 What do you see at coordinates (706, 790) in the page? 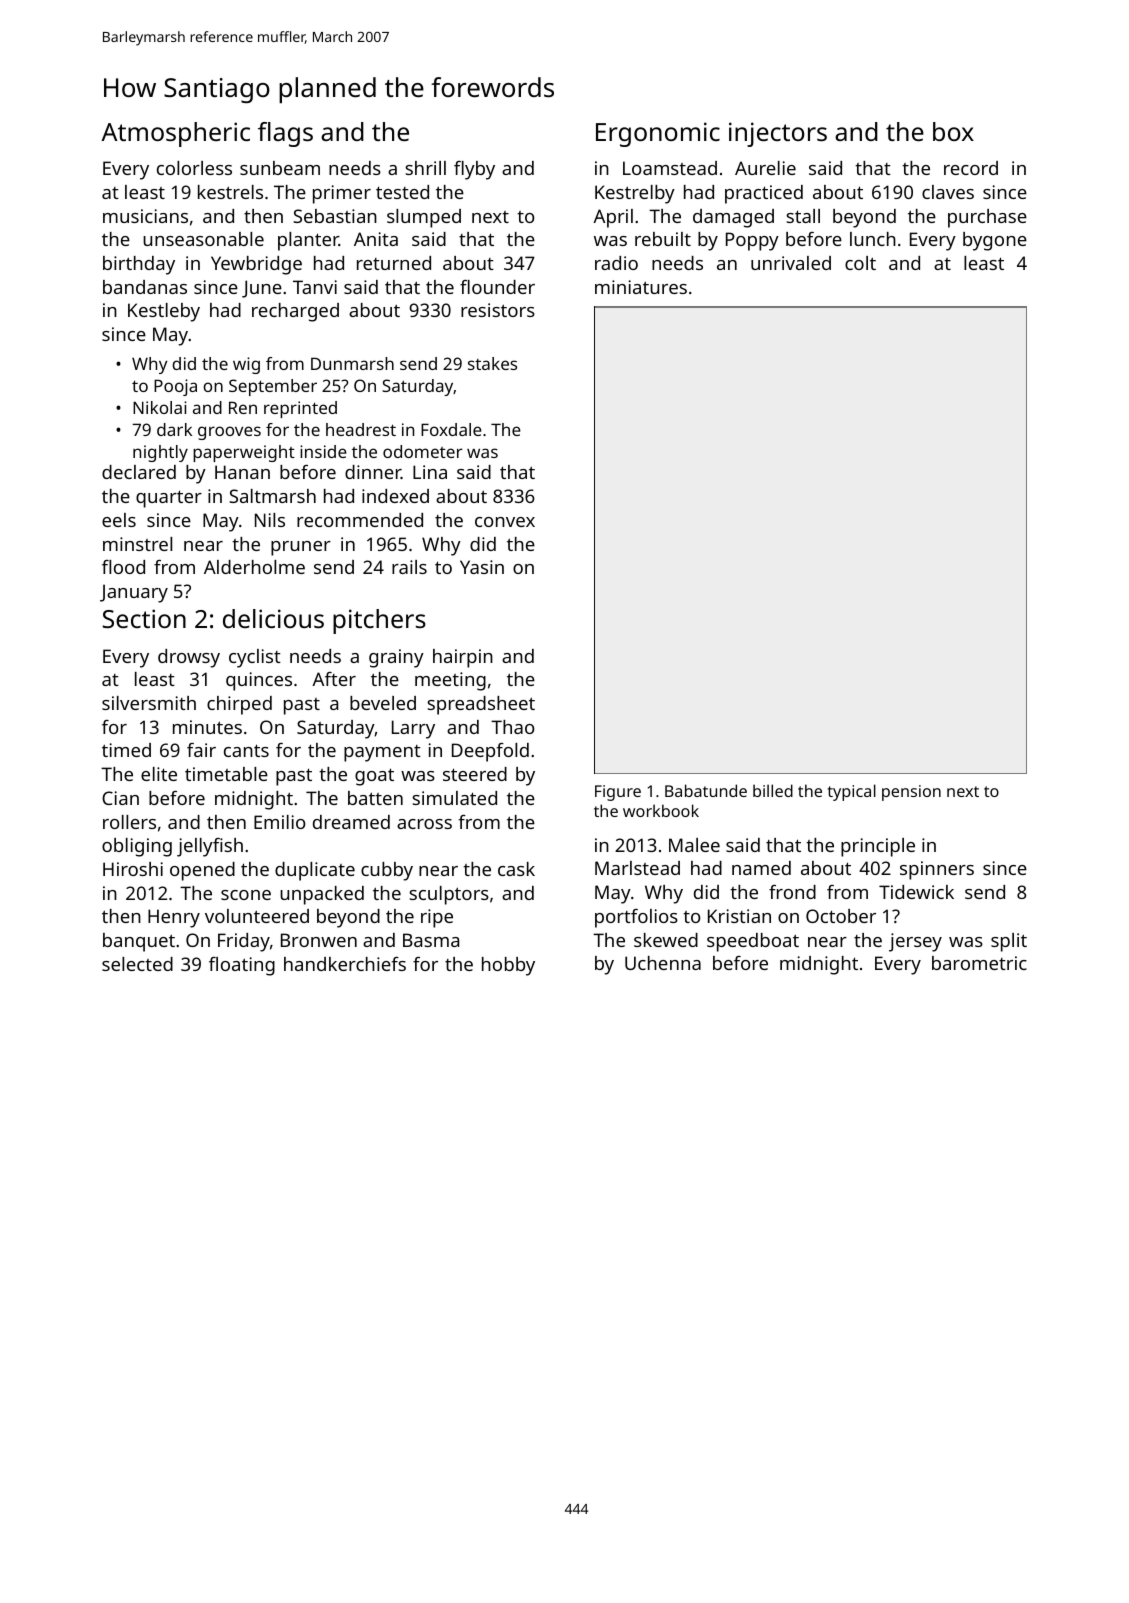
I see `Babatunde` at bounding box center [706, 790].
